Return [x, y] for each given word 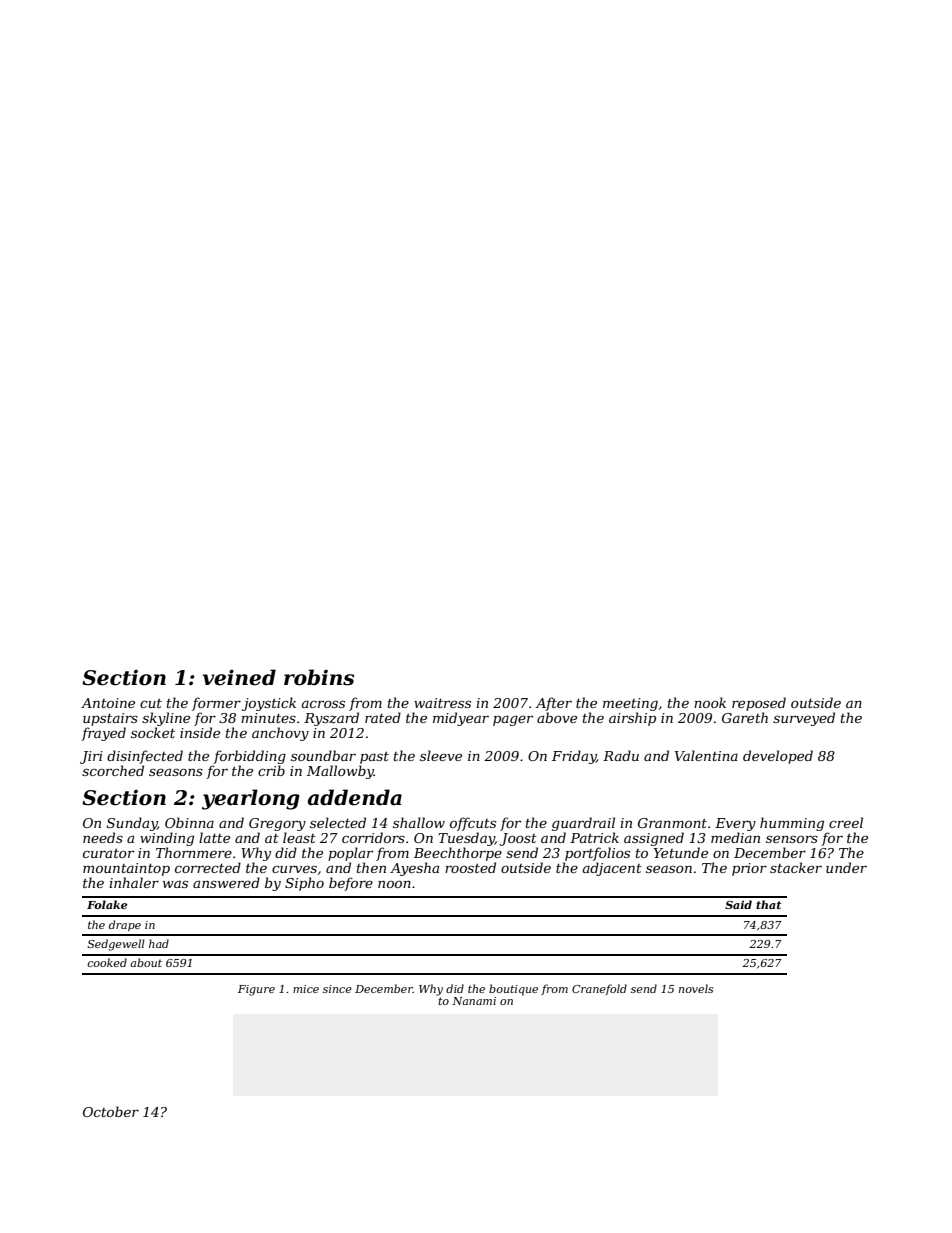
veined [239, 677]
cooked [107, 962]
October [111, 1111]
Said [738, 904]
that [768, 904]
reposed [759, 704]
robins [319, 677]
